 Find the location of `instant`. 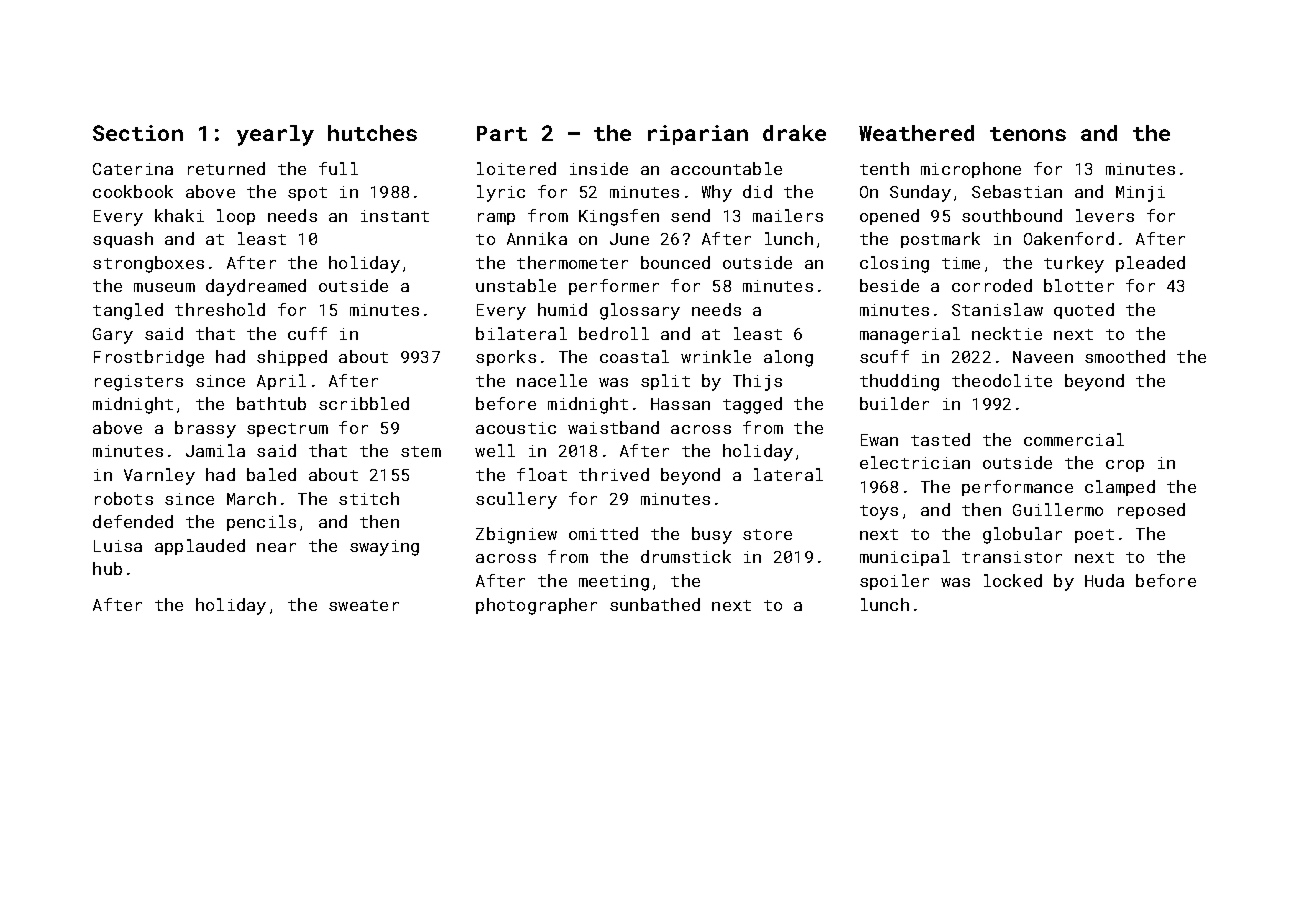

instant is located at coordinates (395, 216).
